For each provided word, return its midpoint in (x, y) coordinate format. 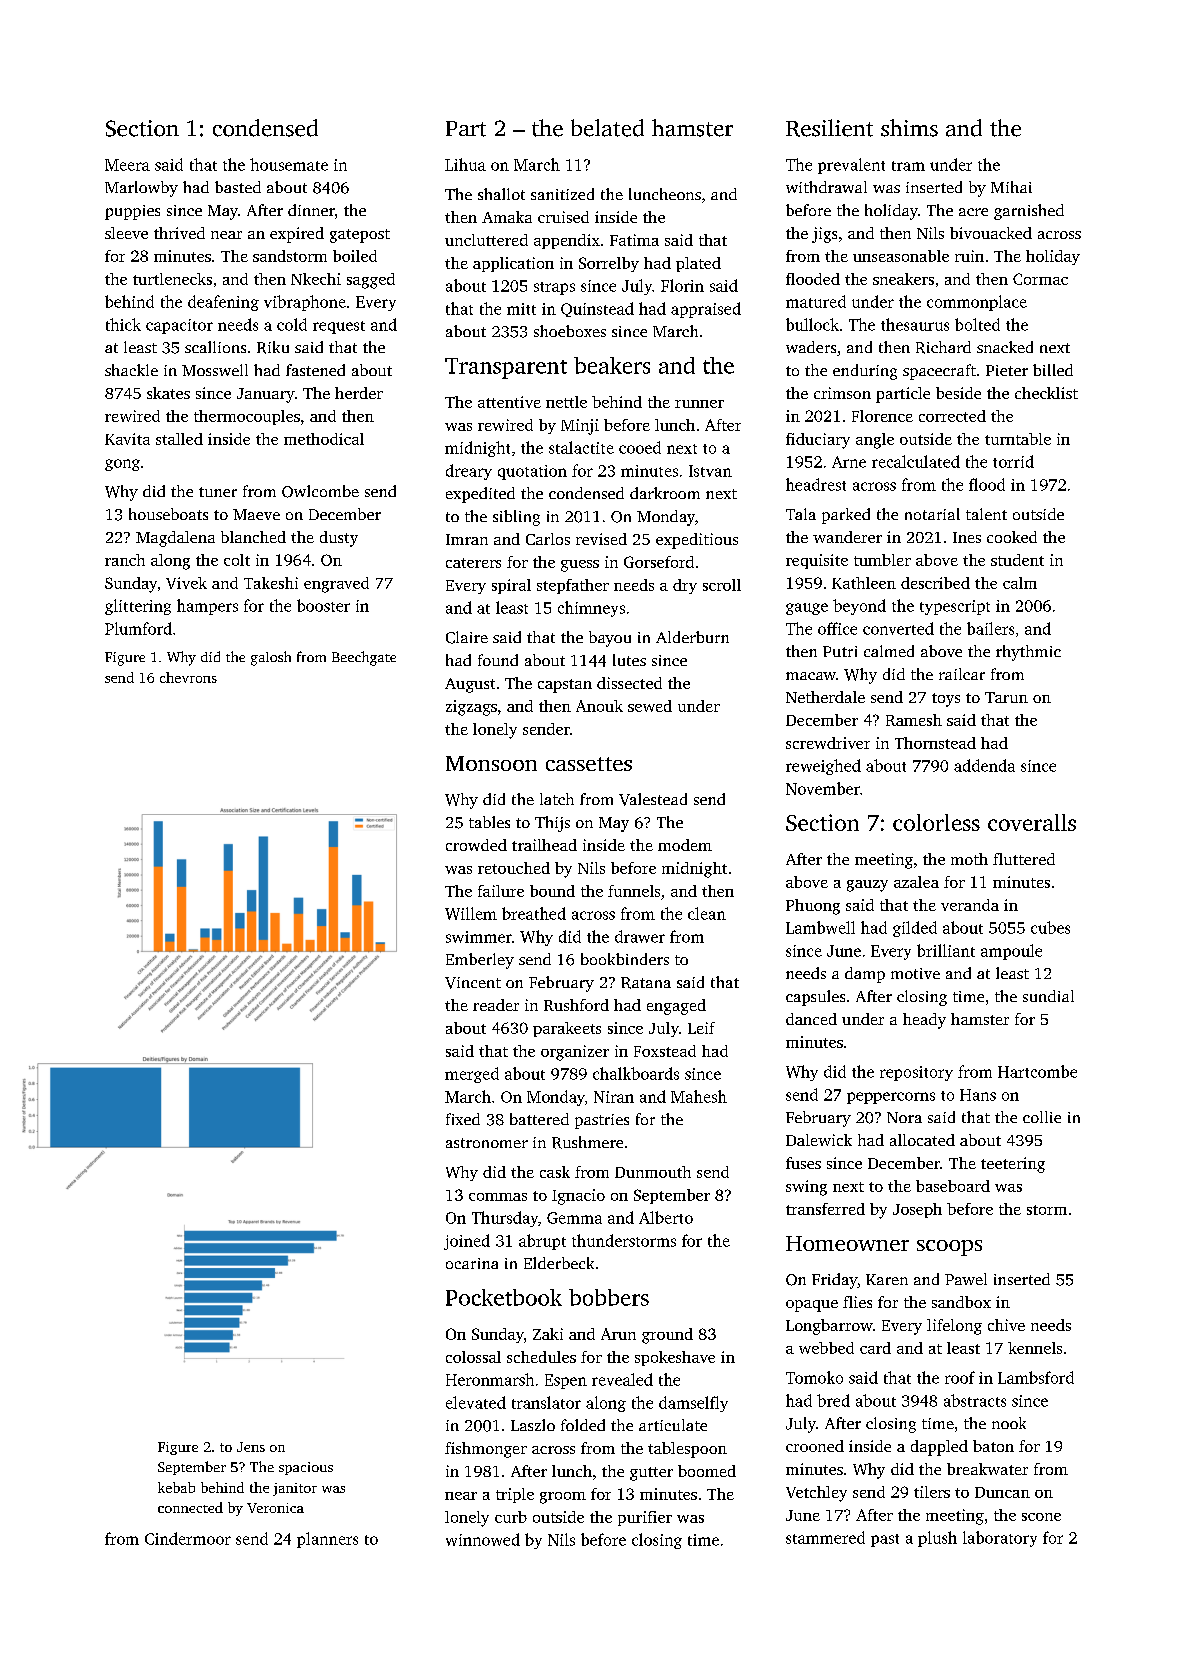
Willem (471, 913)
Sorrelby (609, 264)
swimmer (479, 937)
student (1017, 560)
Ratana (646, 983)
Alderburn (692, 637)
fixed (463, 1119)
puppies (132, 212)
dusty (339, 539)
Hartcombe (1037, 1071)
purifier (645, 1518)
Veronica (275, 1508)
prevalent (851, 166)
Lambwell (820, 927)
